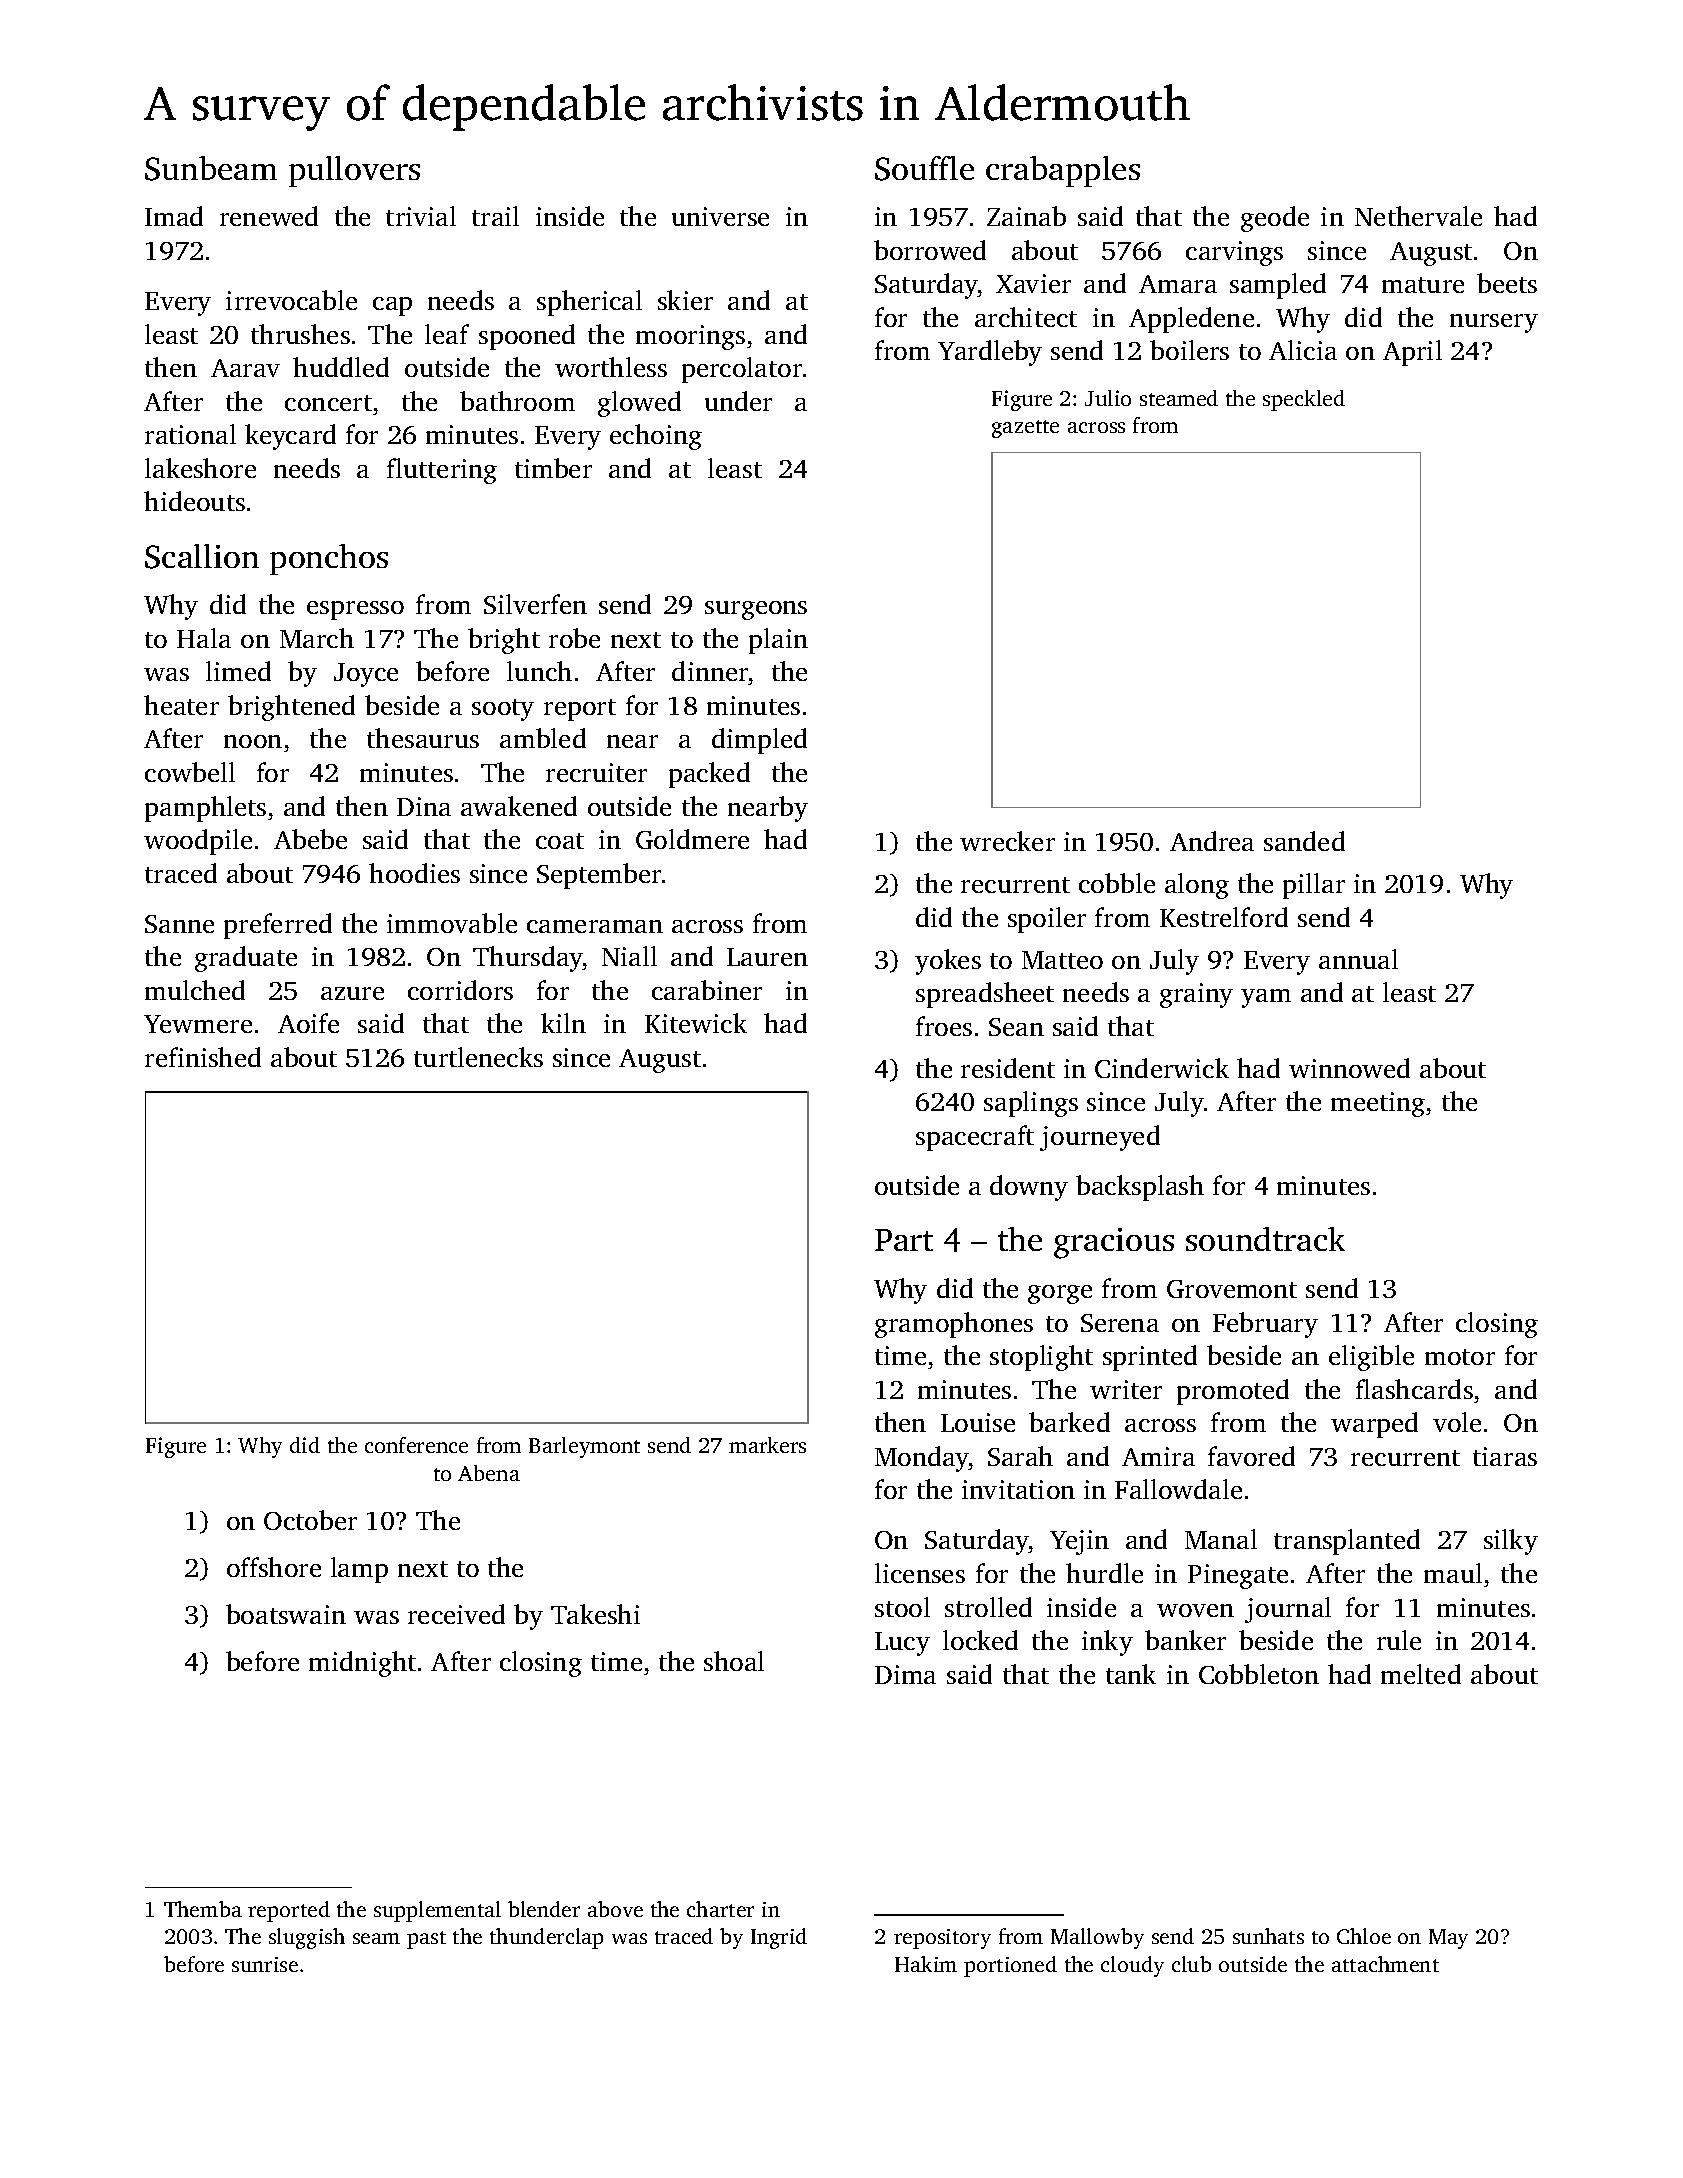 The height and width of the screenshot is (2178, 1683). Describe the element at coordinates (759, 741) in the screenshot. I see `dimpled` at that location.
